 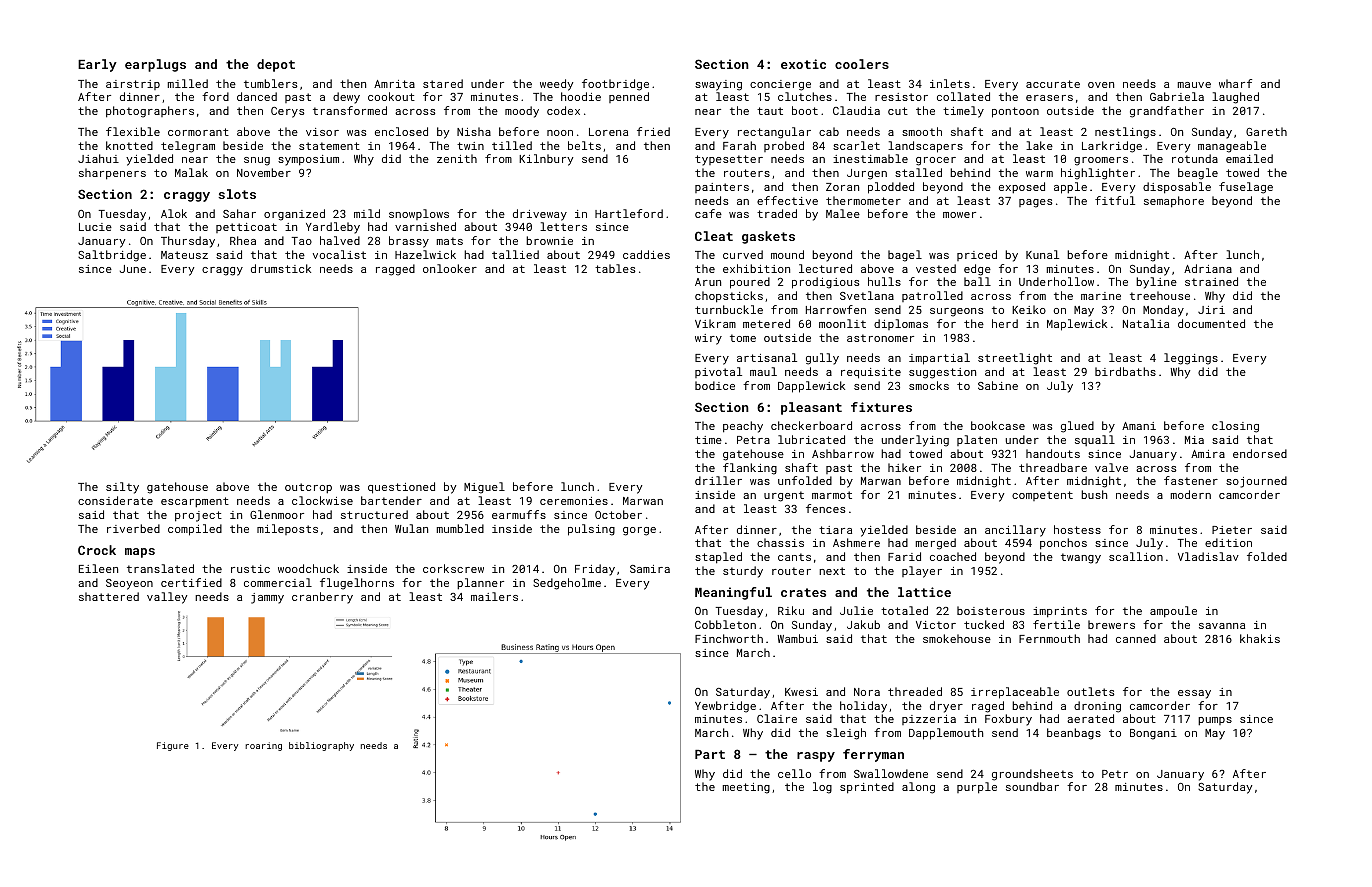 What do you see at coordinates (1211, 281) in the document?
I see `strained` at bounding box center [1211, 281].
